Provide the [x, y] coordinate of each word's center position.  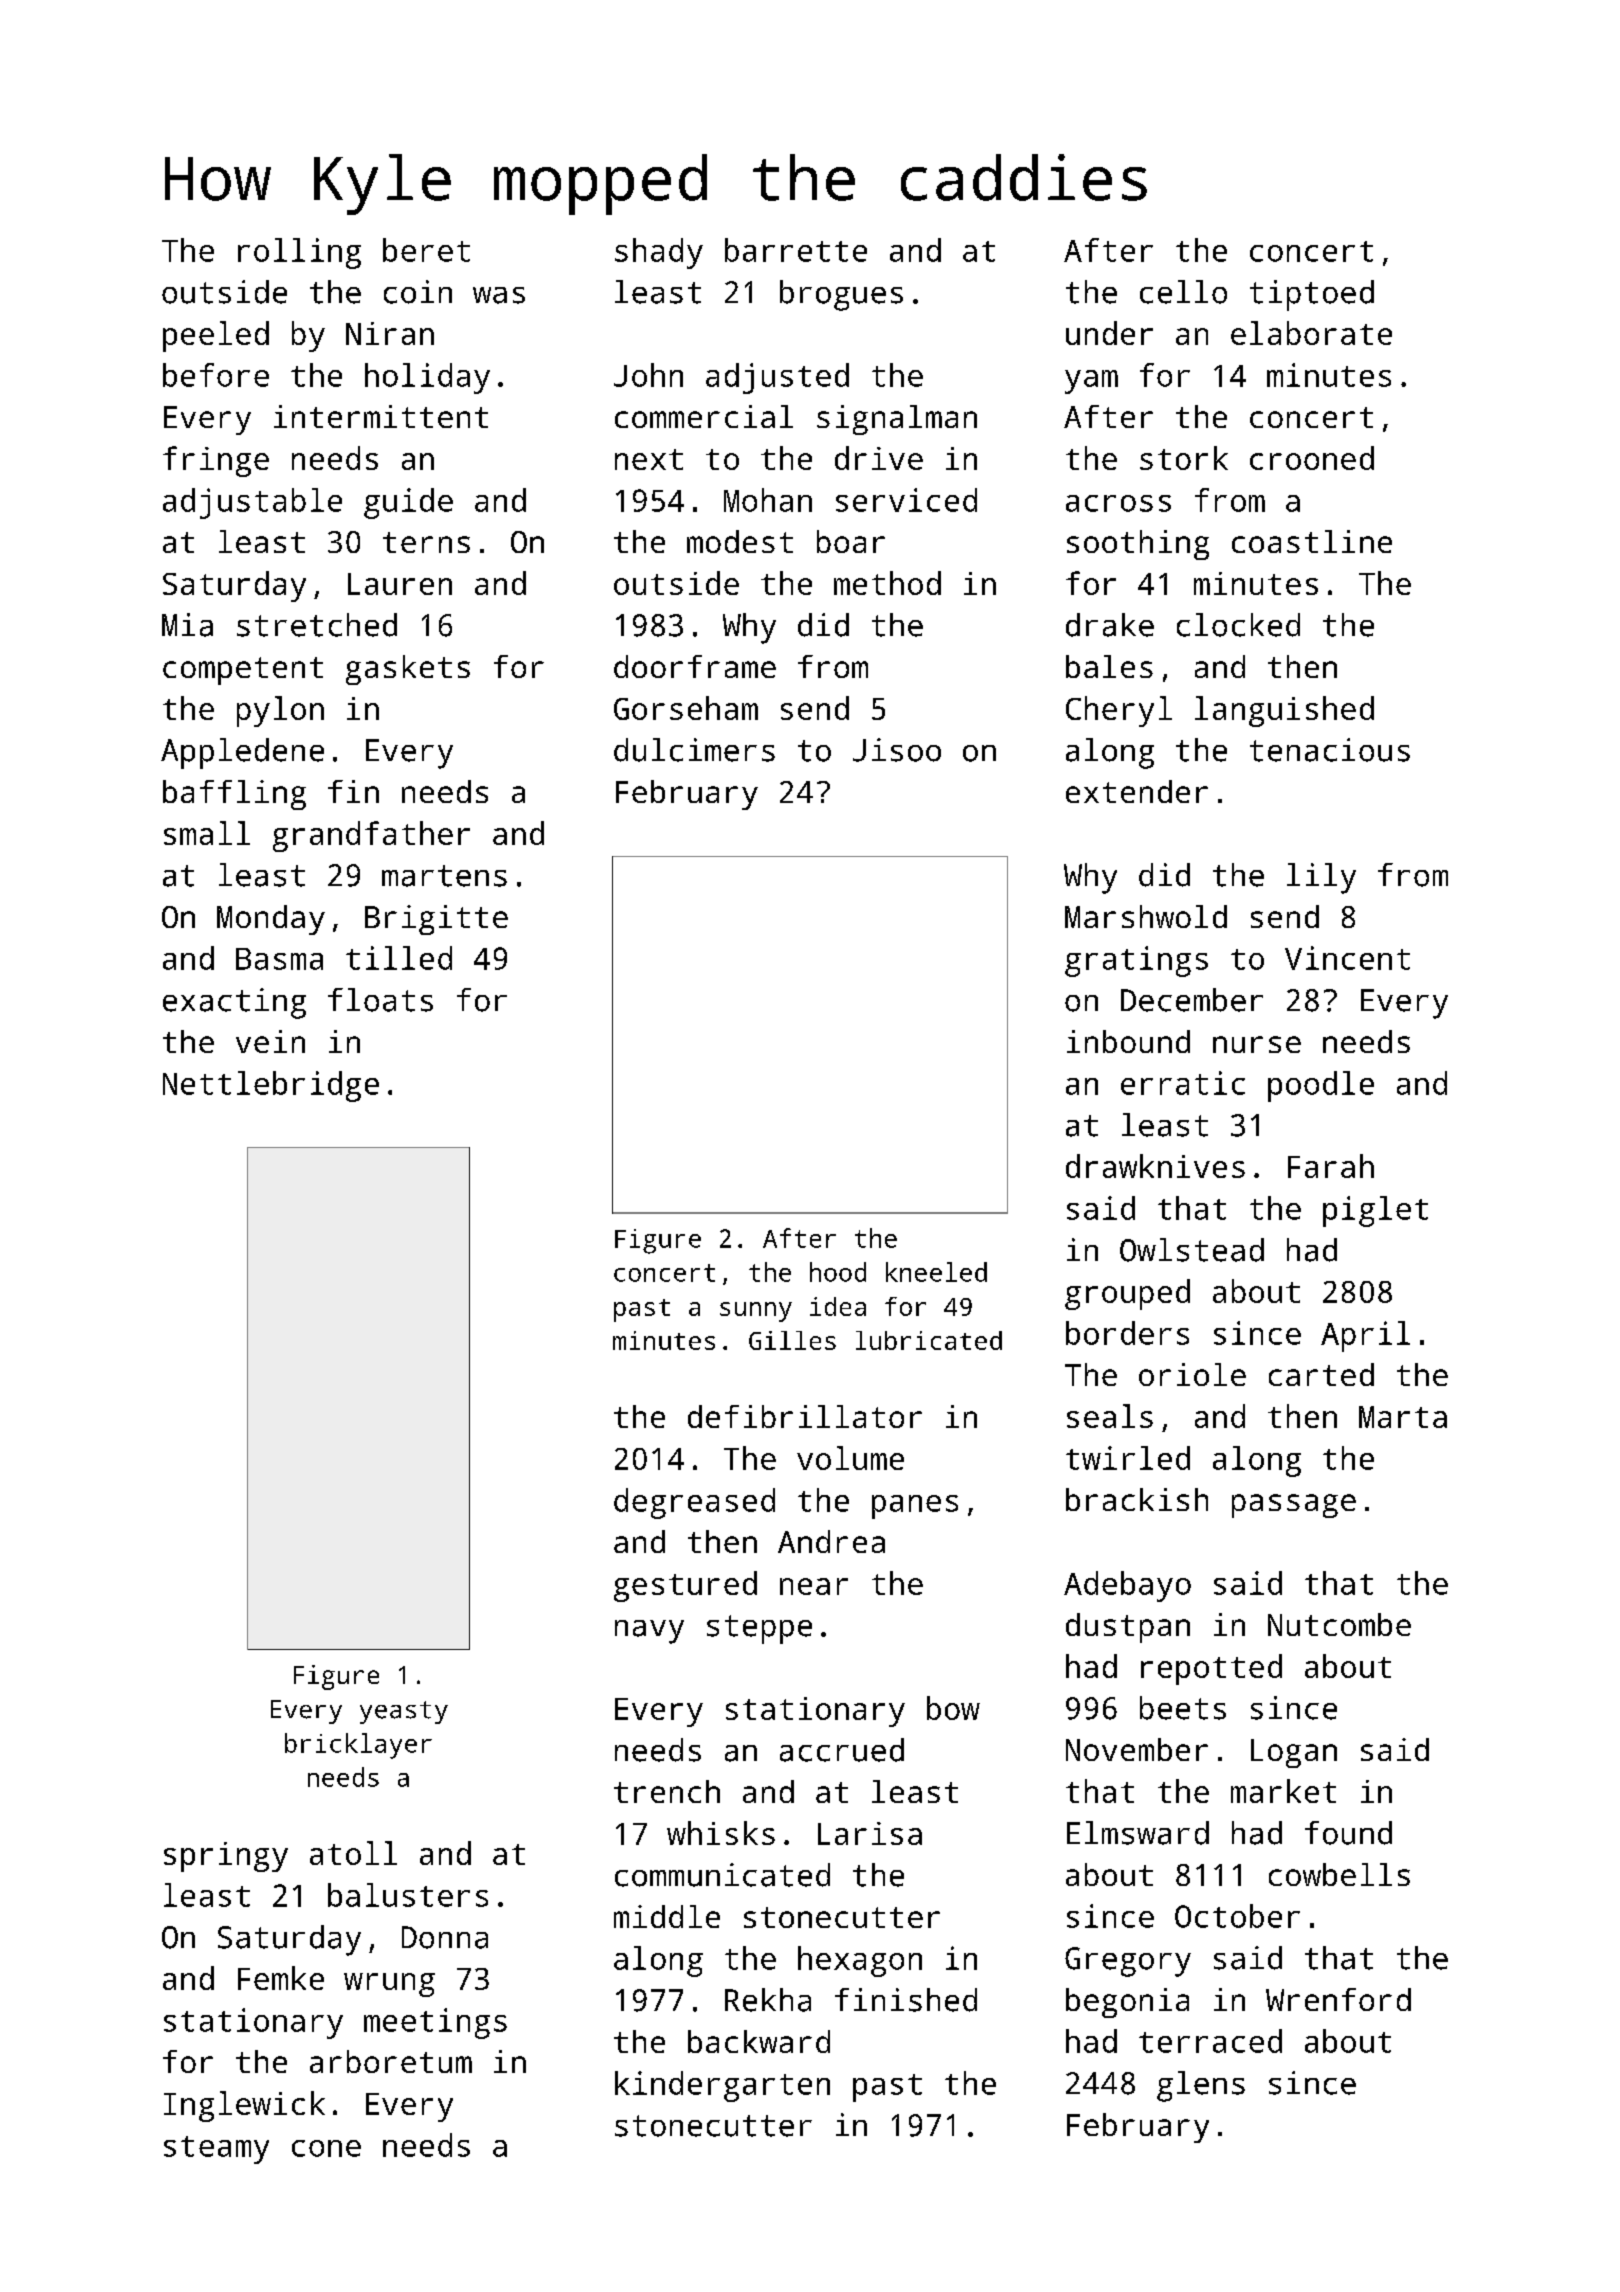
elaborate [1311, 333]
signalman [897, 420]
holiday [427, 378]
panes [915, 1507]
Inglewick [244, 2106]
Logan [1294, 1753]
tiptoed [1312, 295]
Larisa [870, 1833]
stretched [317, 625]
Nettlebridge [271, 1086]
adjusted [777, 378]
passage [1294, 1506]
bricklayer [358, 1746]
